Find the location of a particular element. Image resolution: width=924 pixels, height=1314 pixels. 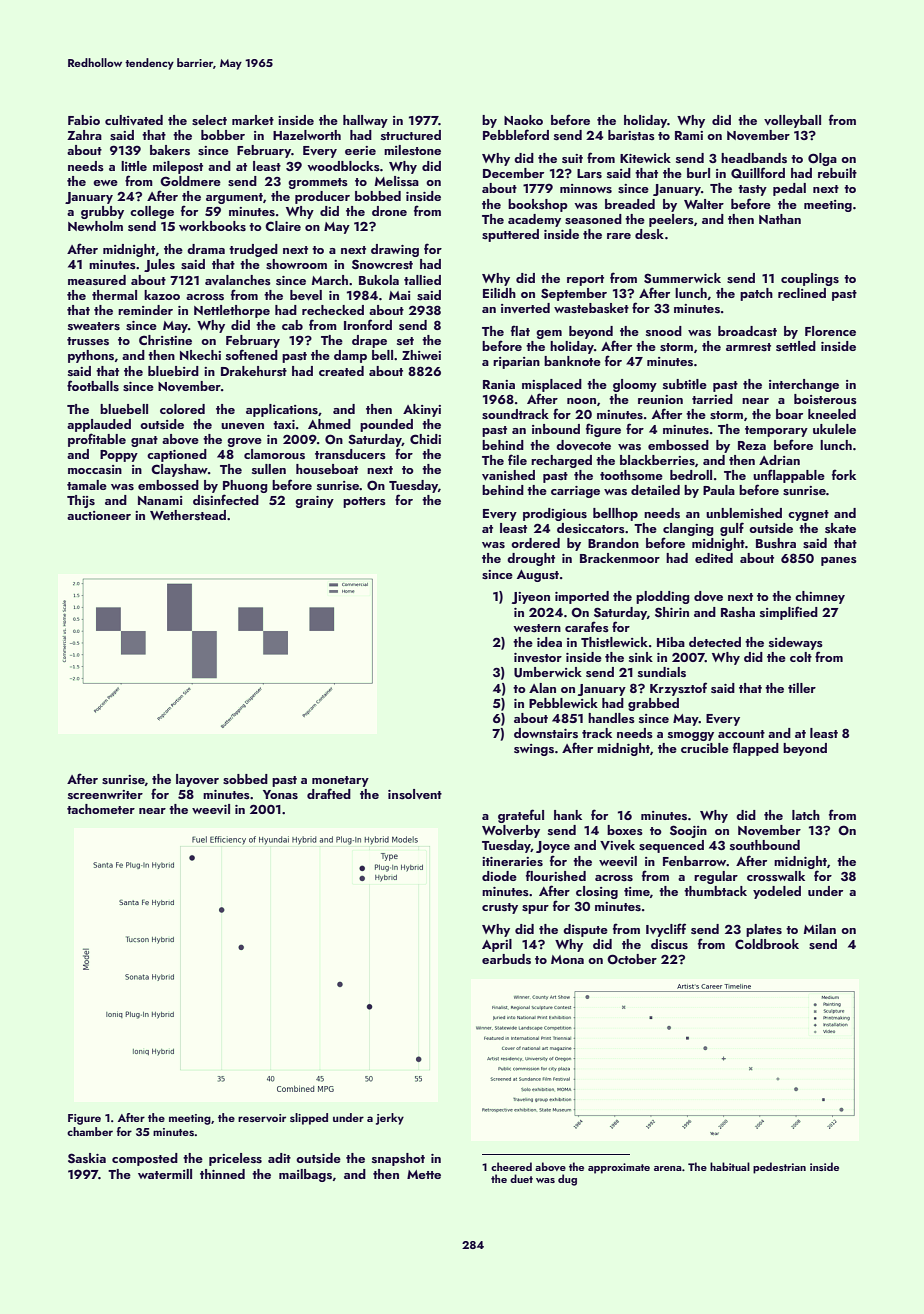

pedestrian is located at coordinates (779, 1168).
